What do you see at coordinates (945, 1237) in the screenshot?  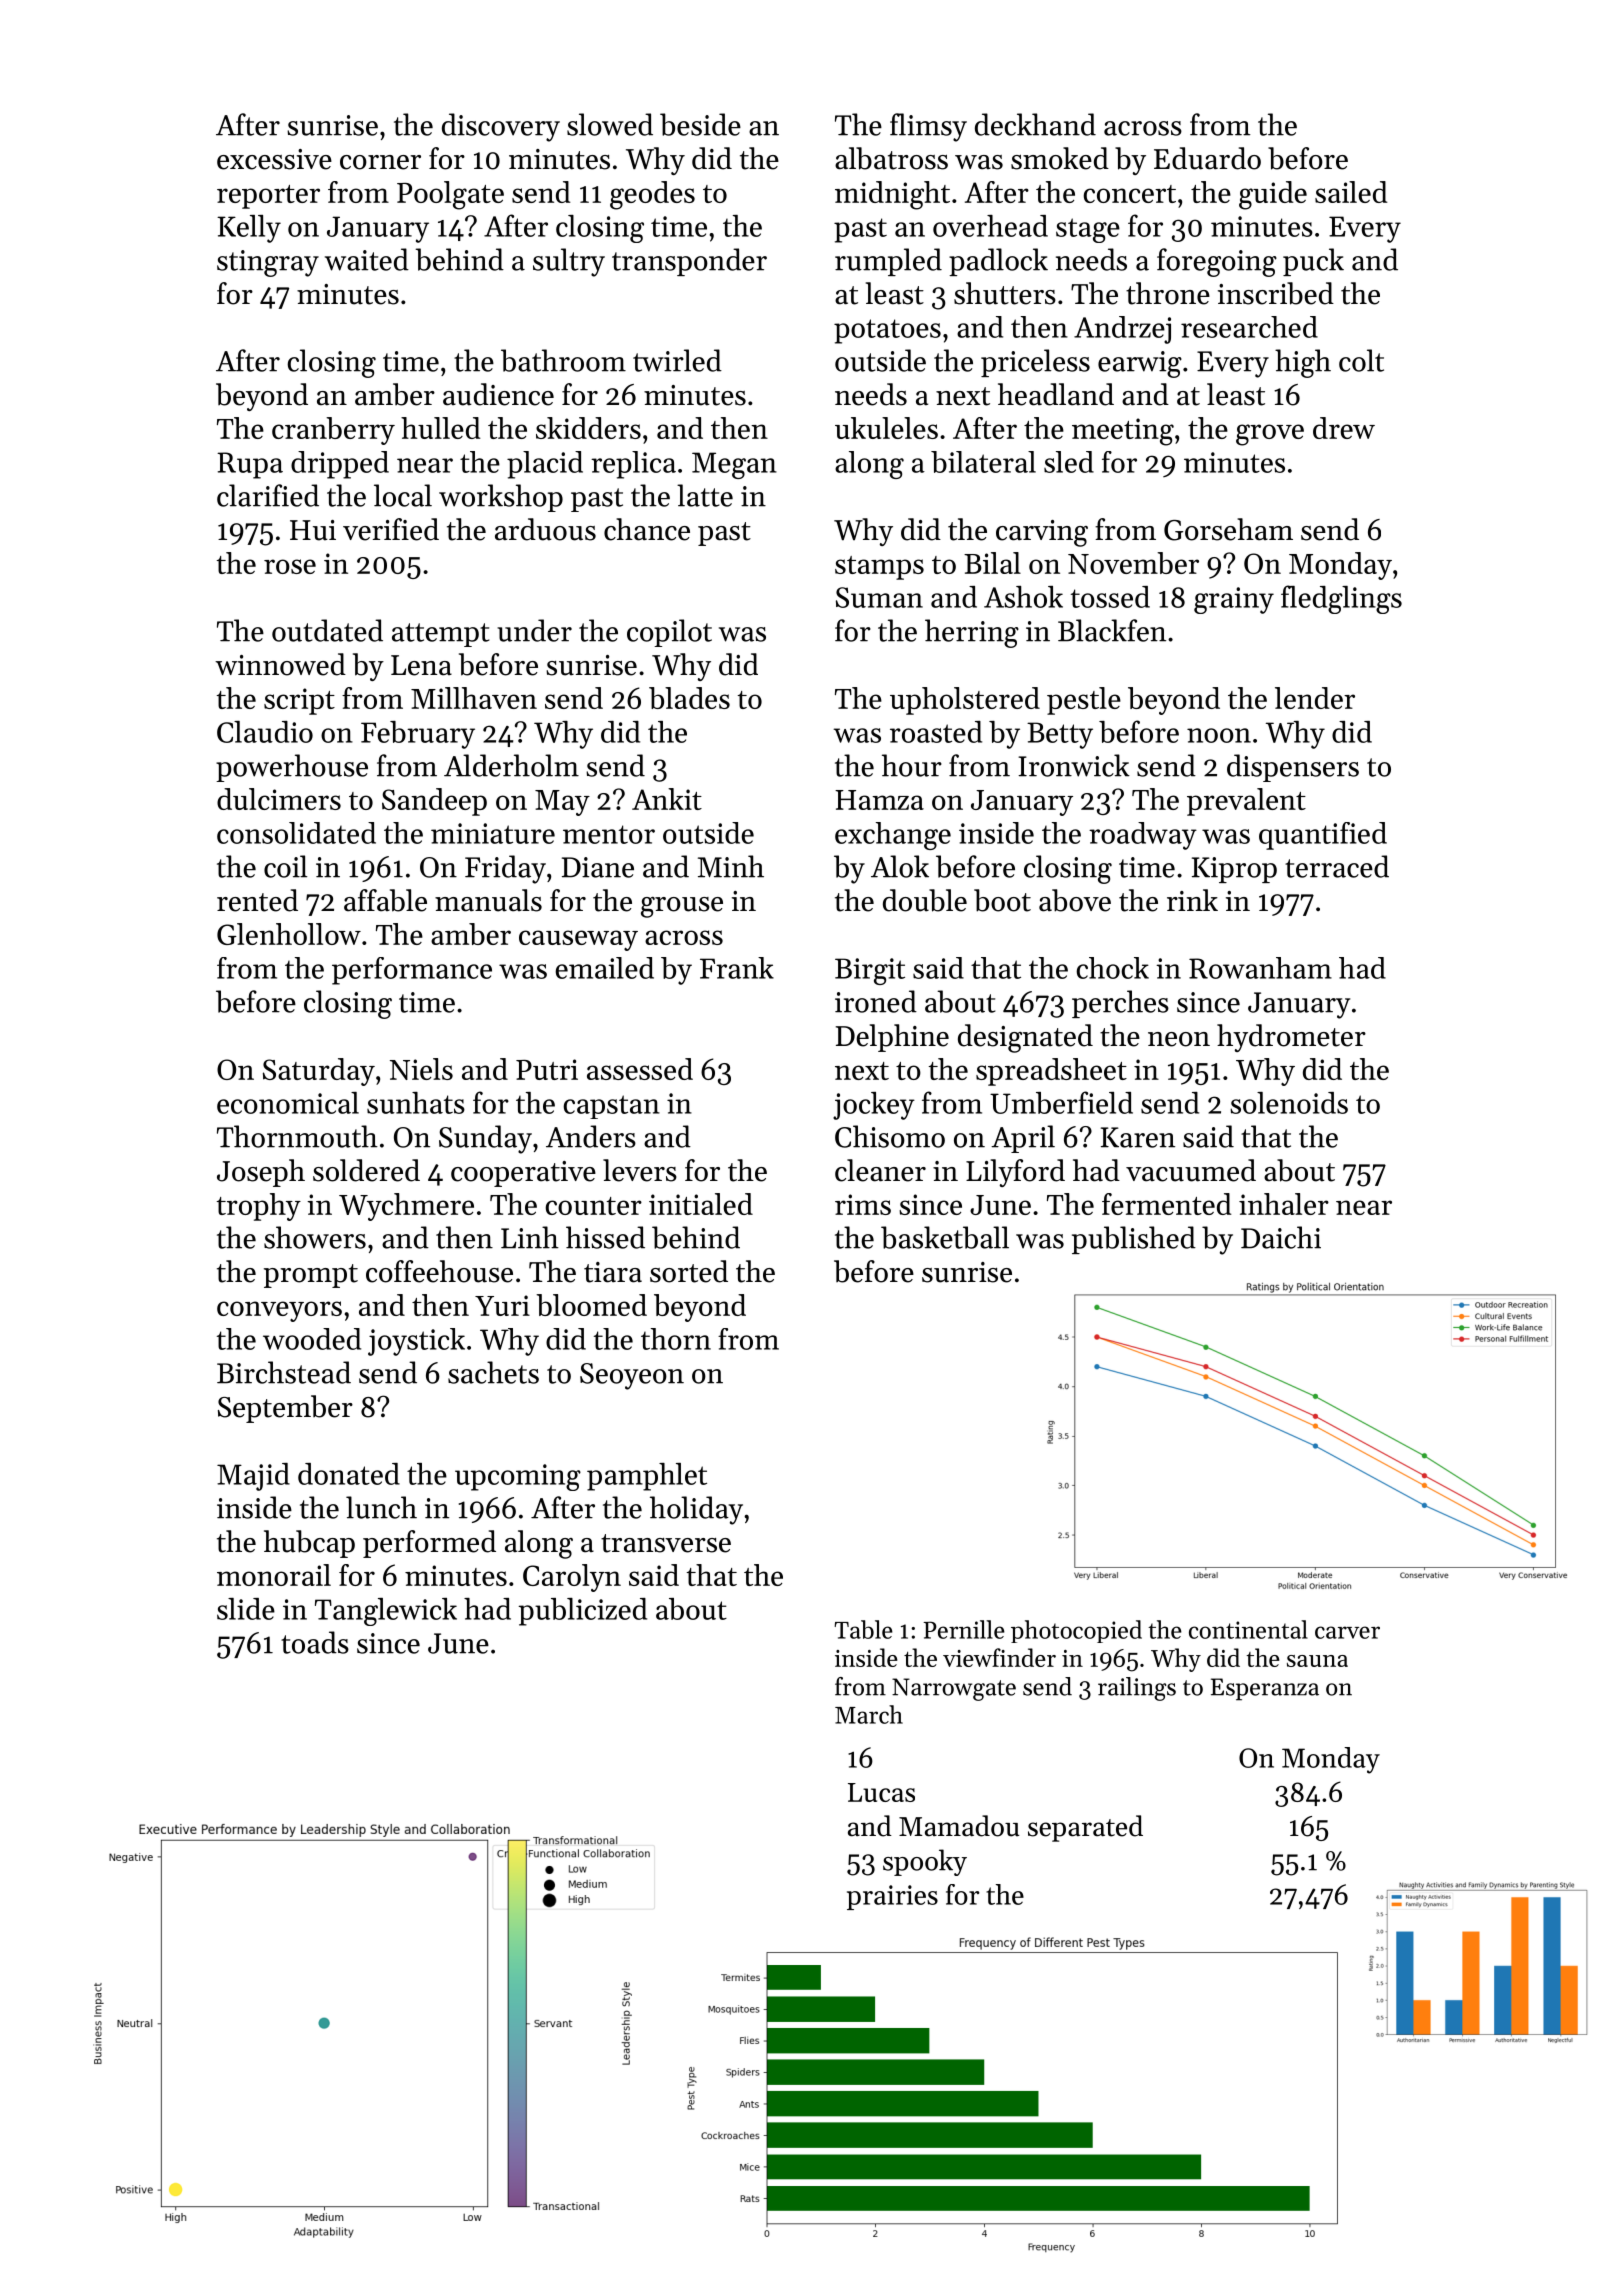 I see `basketball` at bounding box center [945, 1237].
